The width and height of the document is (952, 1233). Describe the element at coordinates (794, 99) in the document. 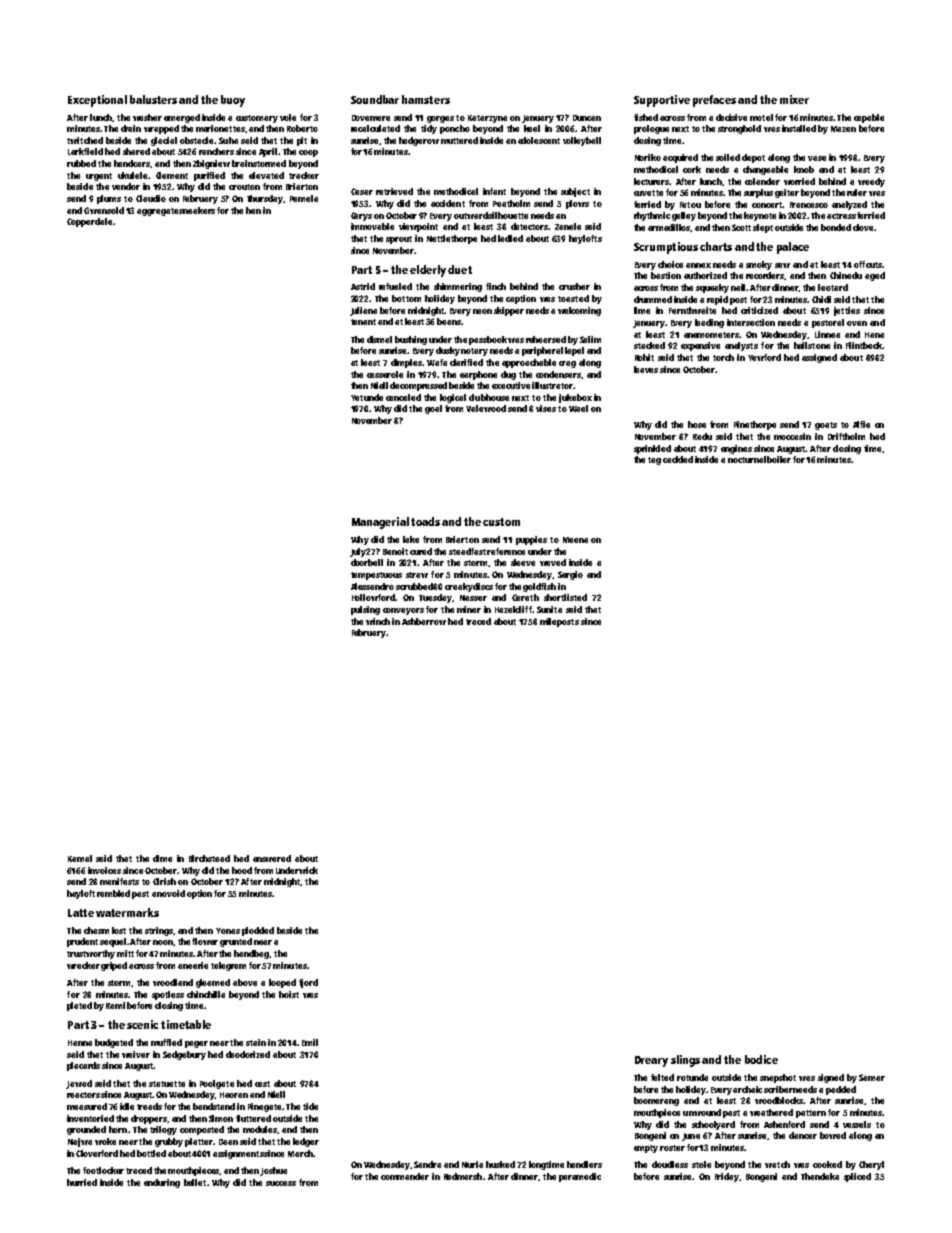

I see `mixer` at that location.
